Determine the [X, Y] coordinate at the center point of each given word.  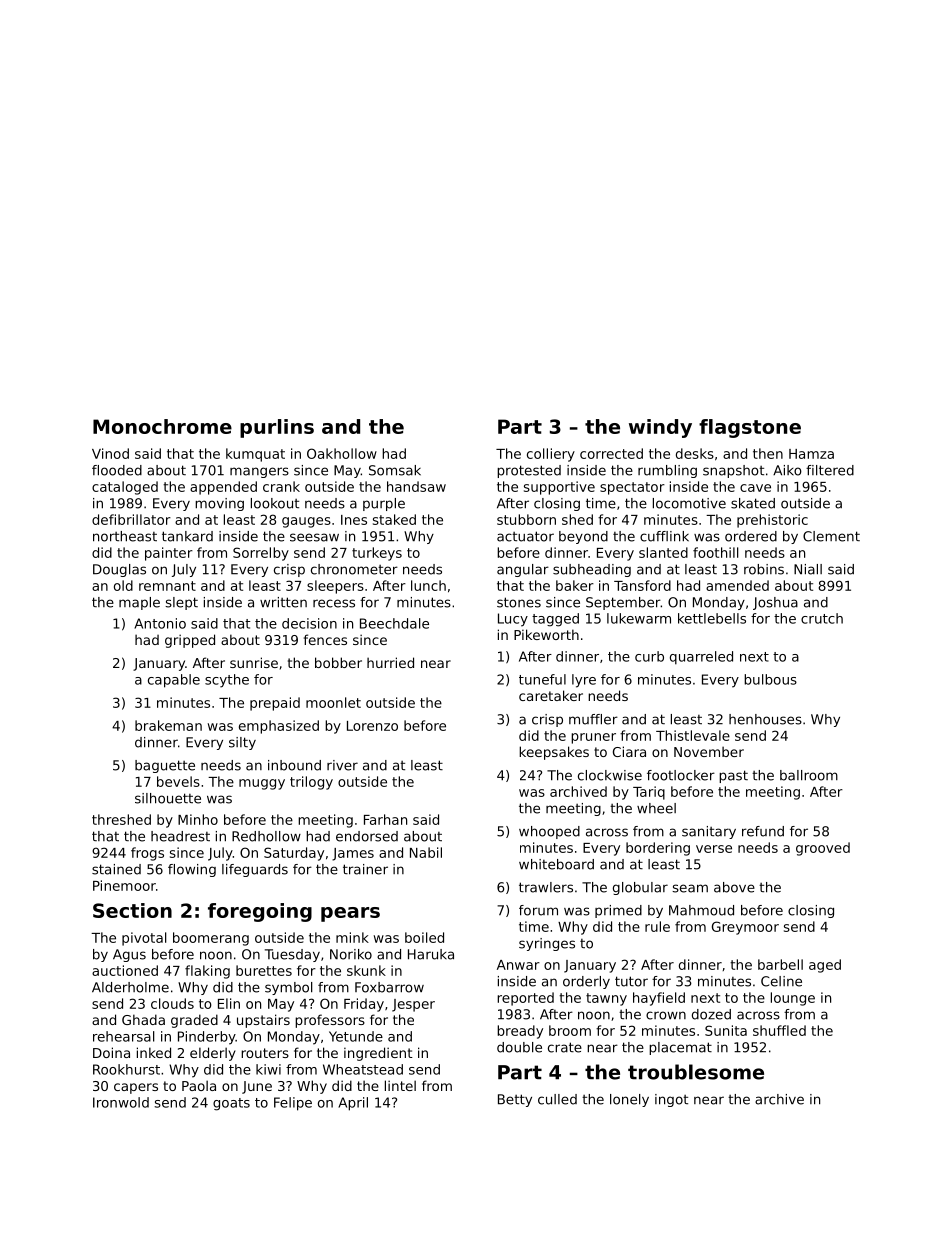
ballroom [809, 775]
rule [657, 926]
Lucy [513, 620]
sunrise [254, 662]
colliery [551, 455]
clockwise [610, 775]
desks [695, 453]
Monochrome [162, 426]
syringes [547, 944]
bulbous [770, 679]
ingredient [378, 1054]
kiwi [268, 1069]
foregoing [260, 912]
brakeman [168, 725]
